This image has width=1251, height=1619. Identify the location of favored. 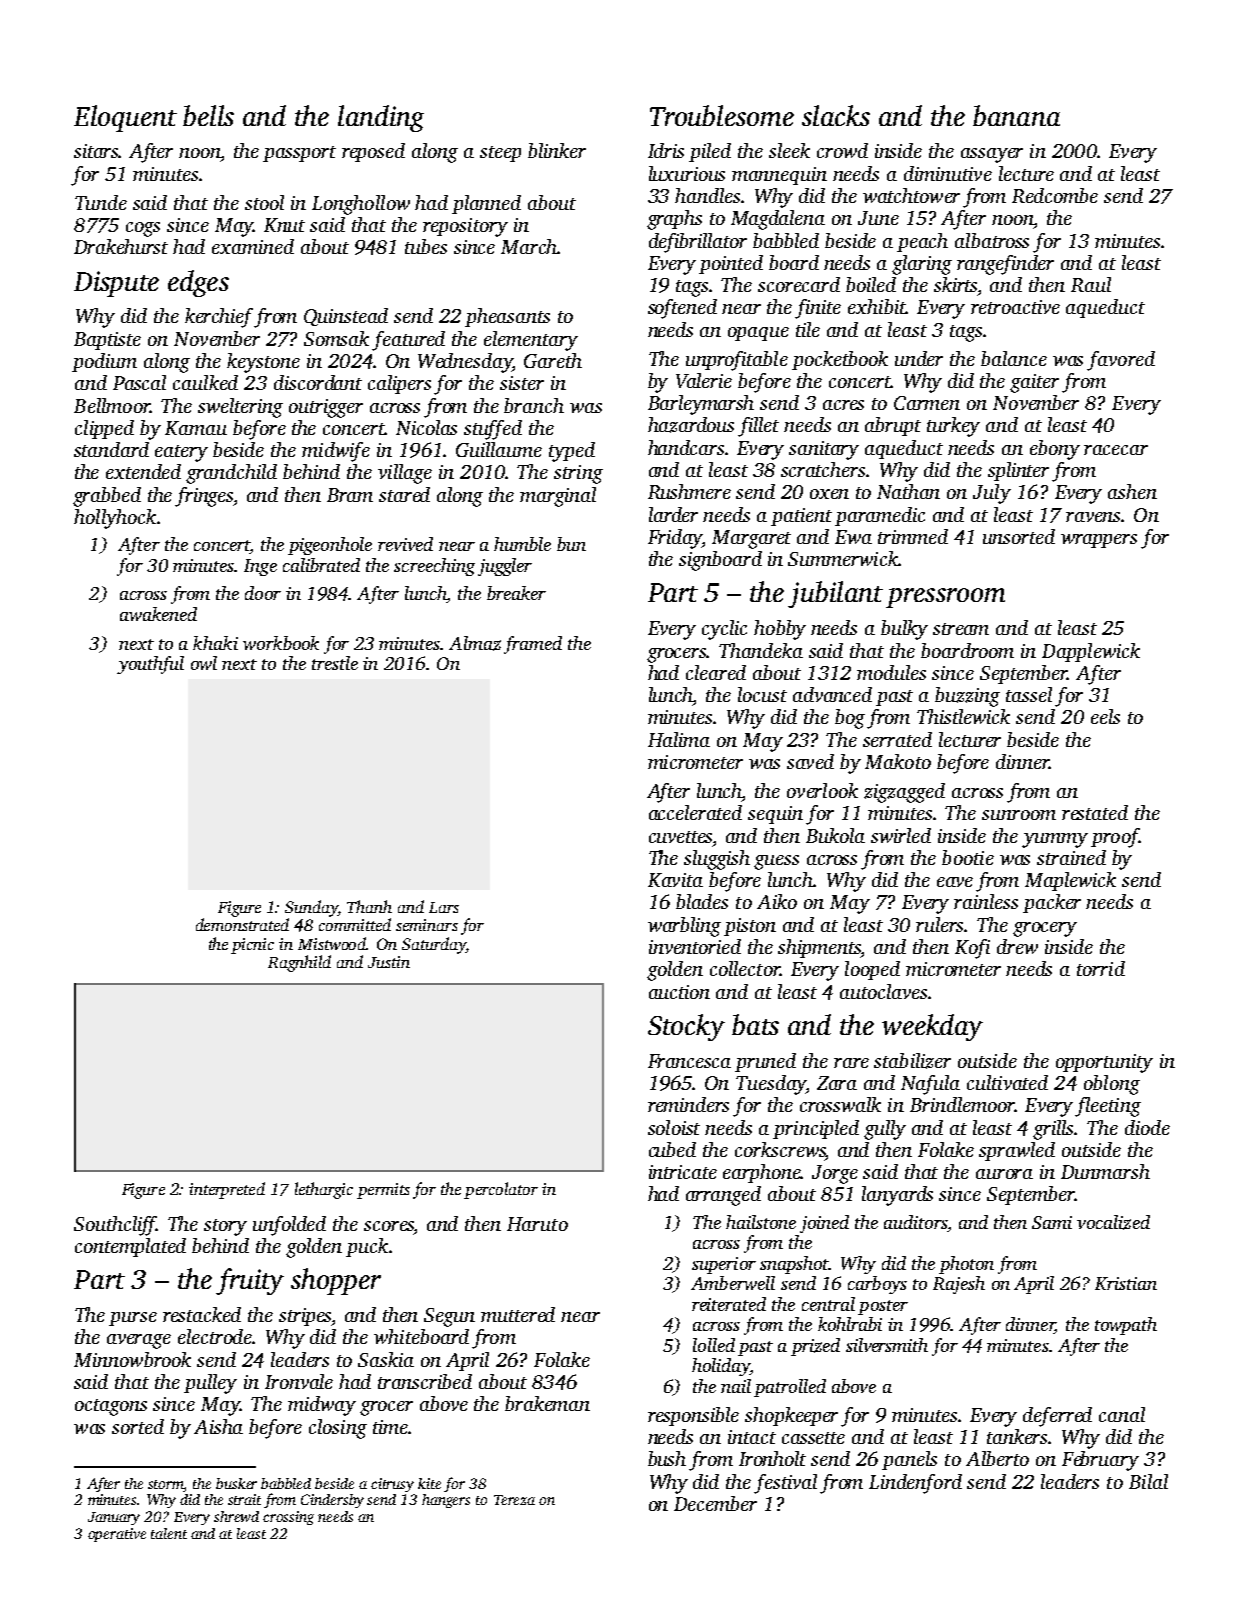
(1121, 361).
